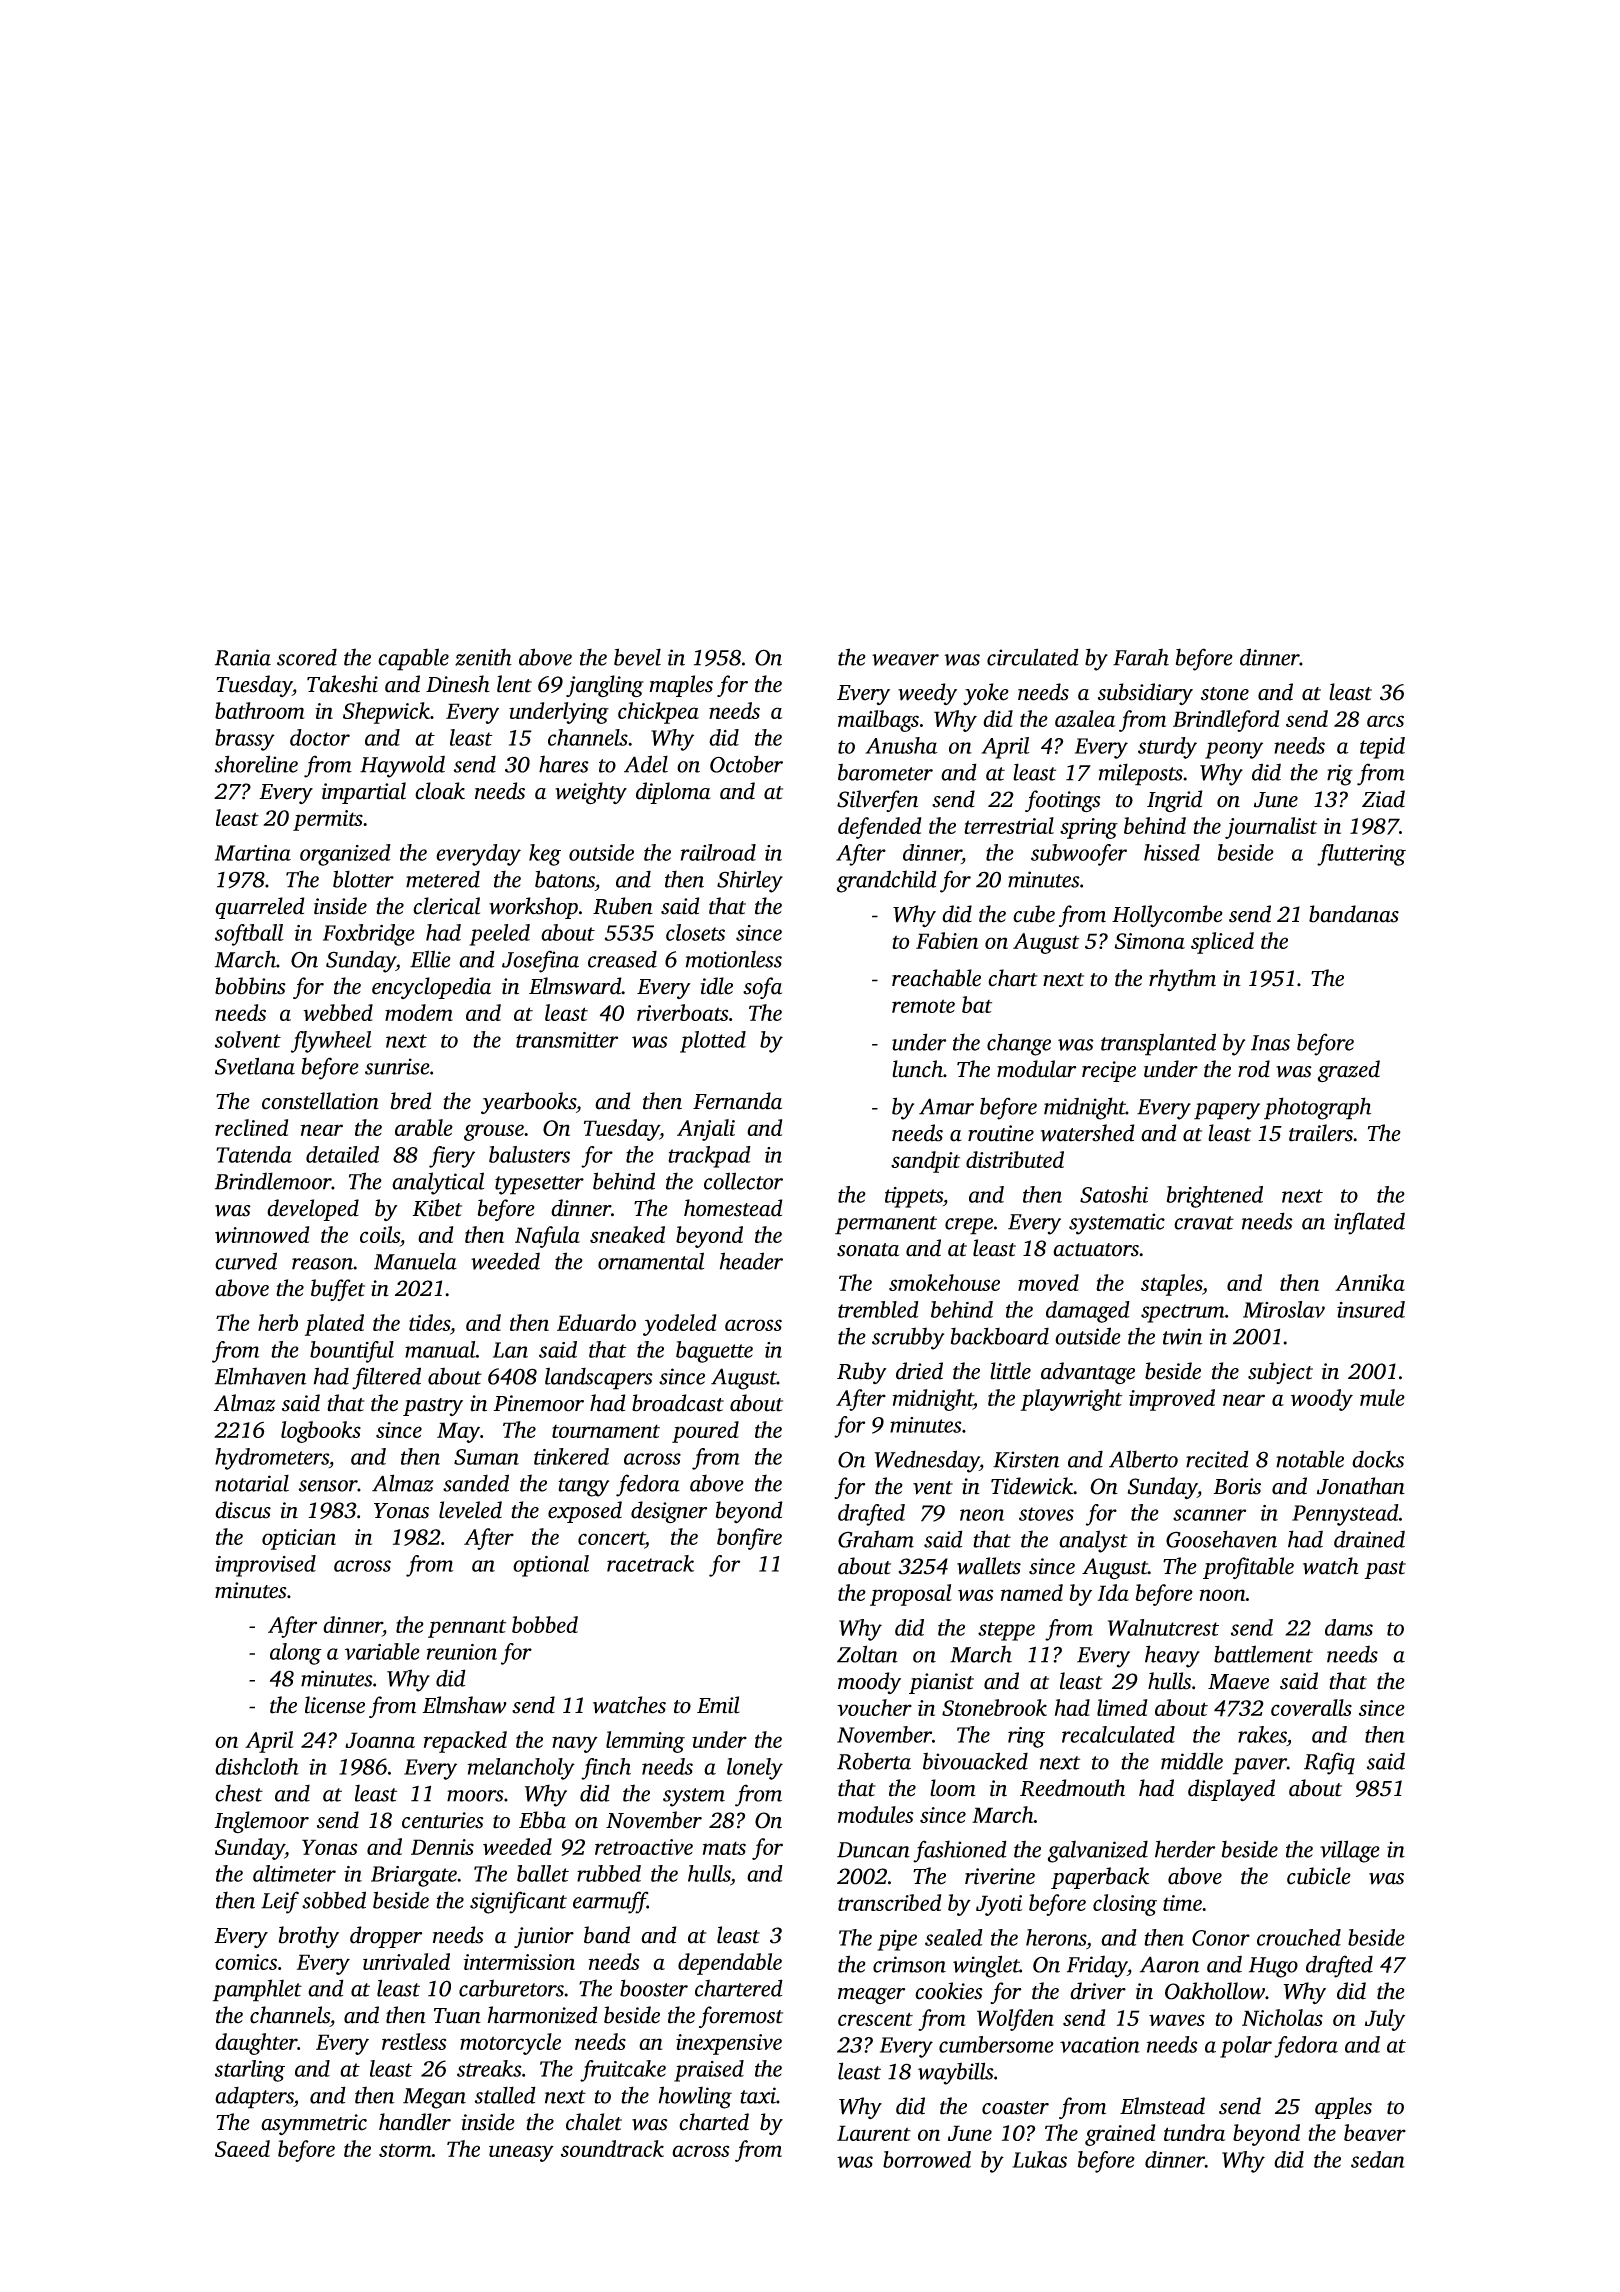 This screenshot has width=1620, height=2292. Describe the element at coordinates (681, 686) in the screenshot. I see `maples` at that location.
